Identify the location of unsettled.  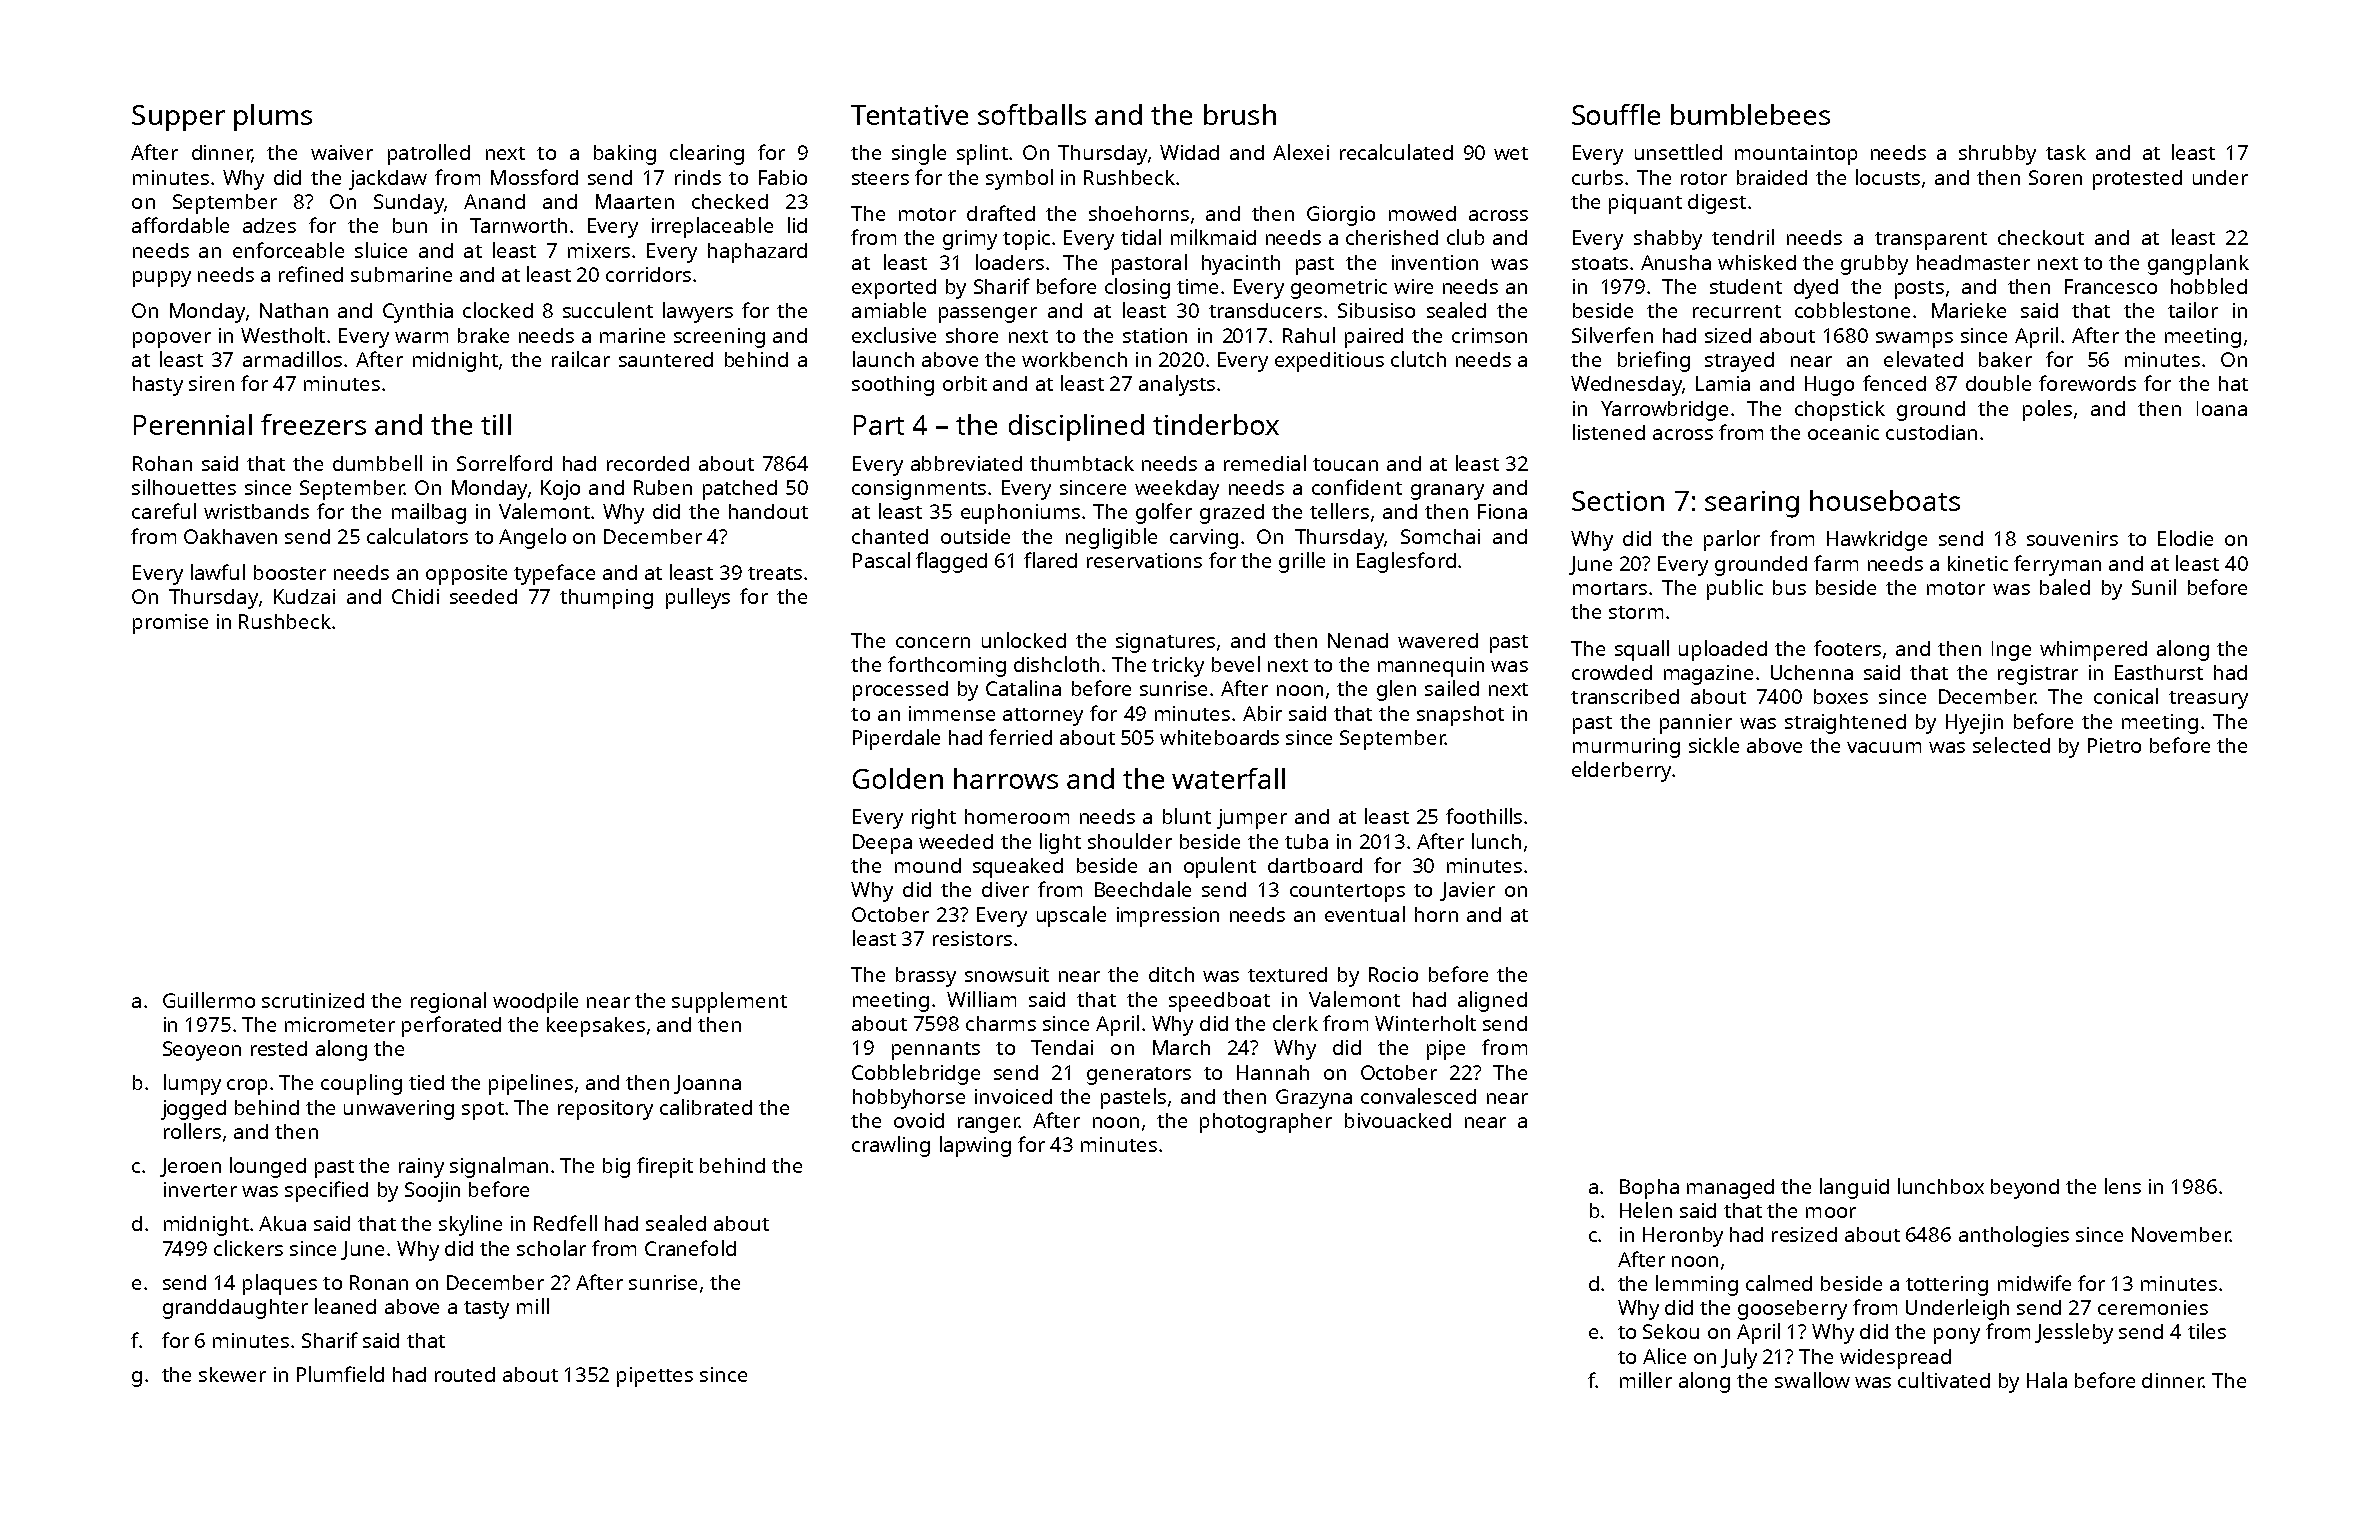
(1678, 152).
